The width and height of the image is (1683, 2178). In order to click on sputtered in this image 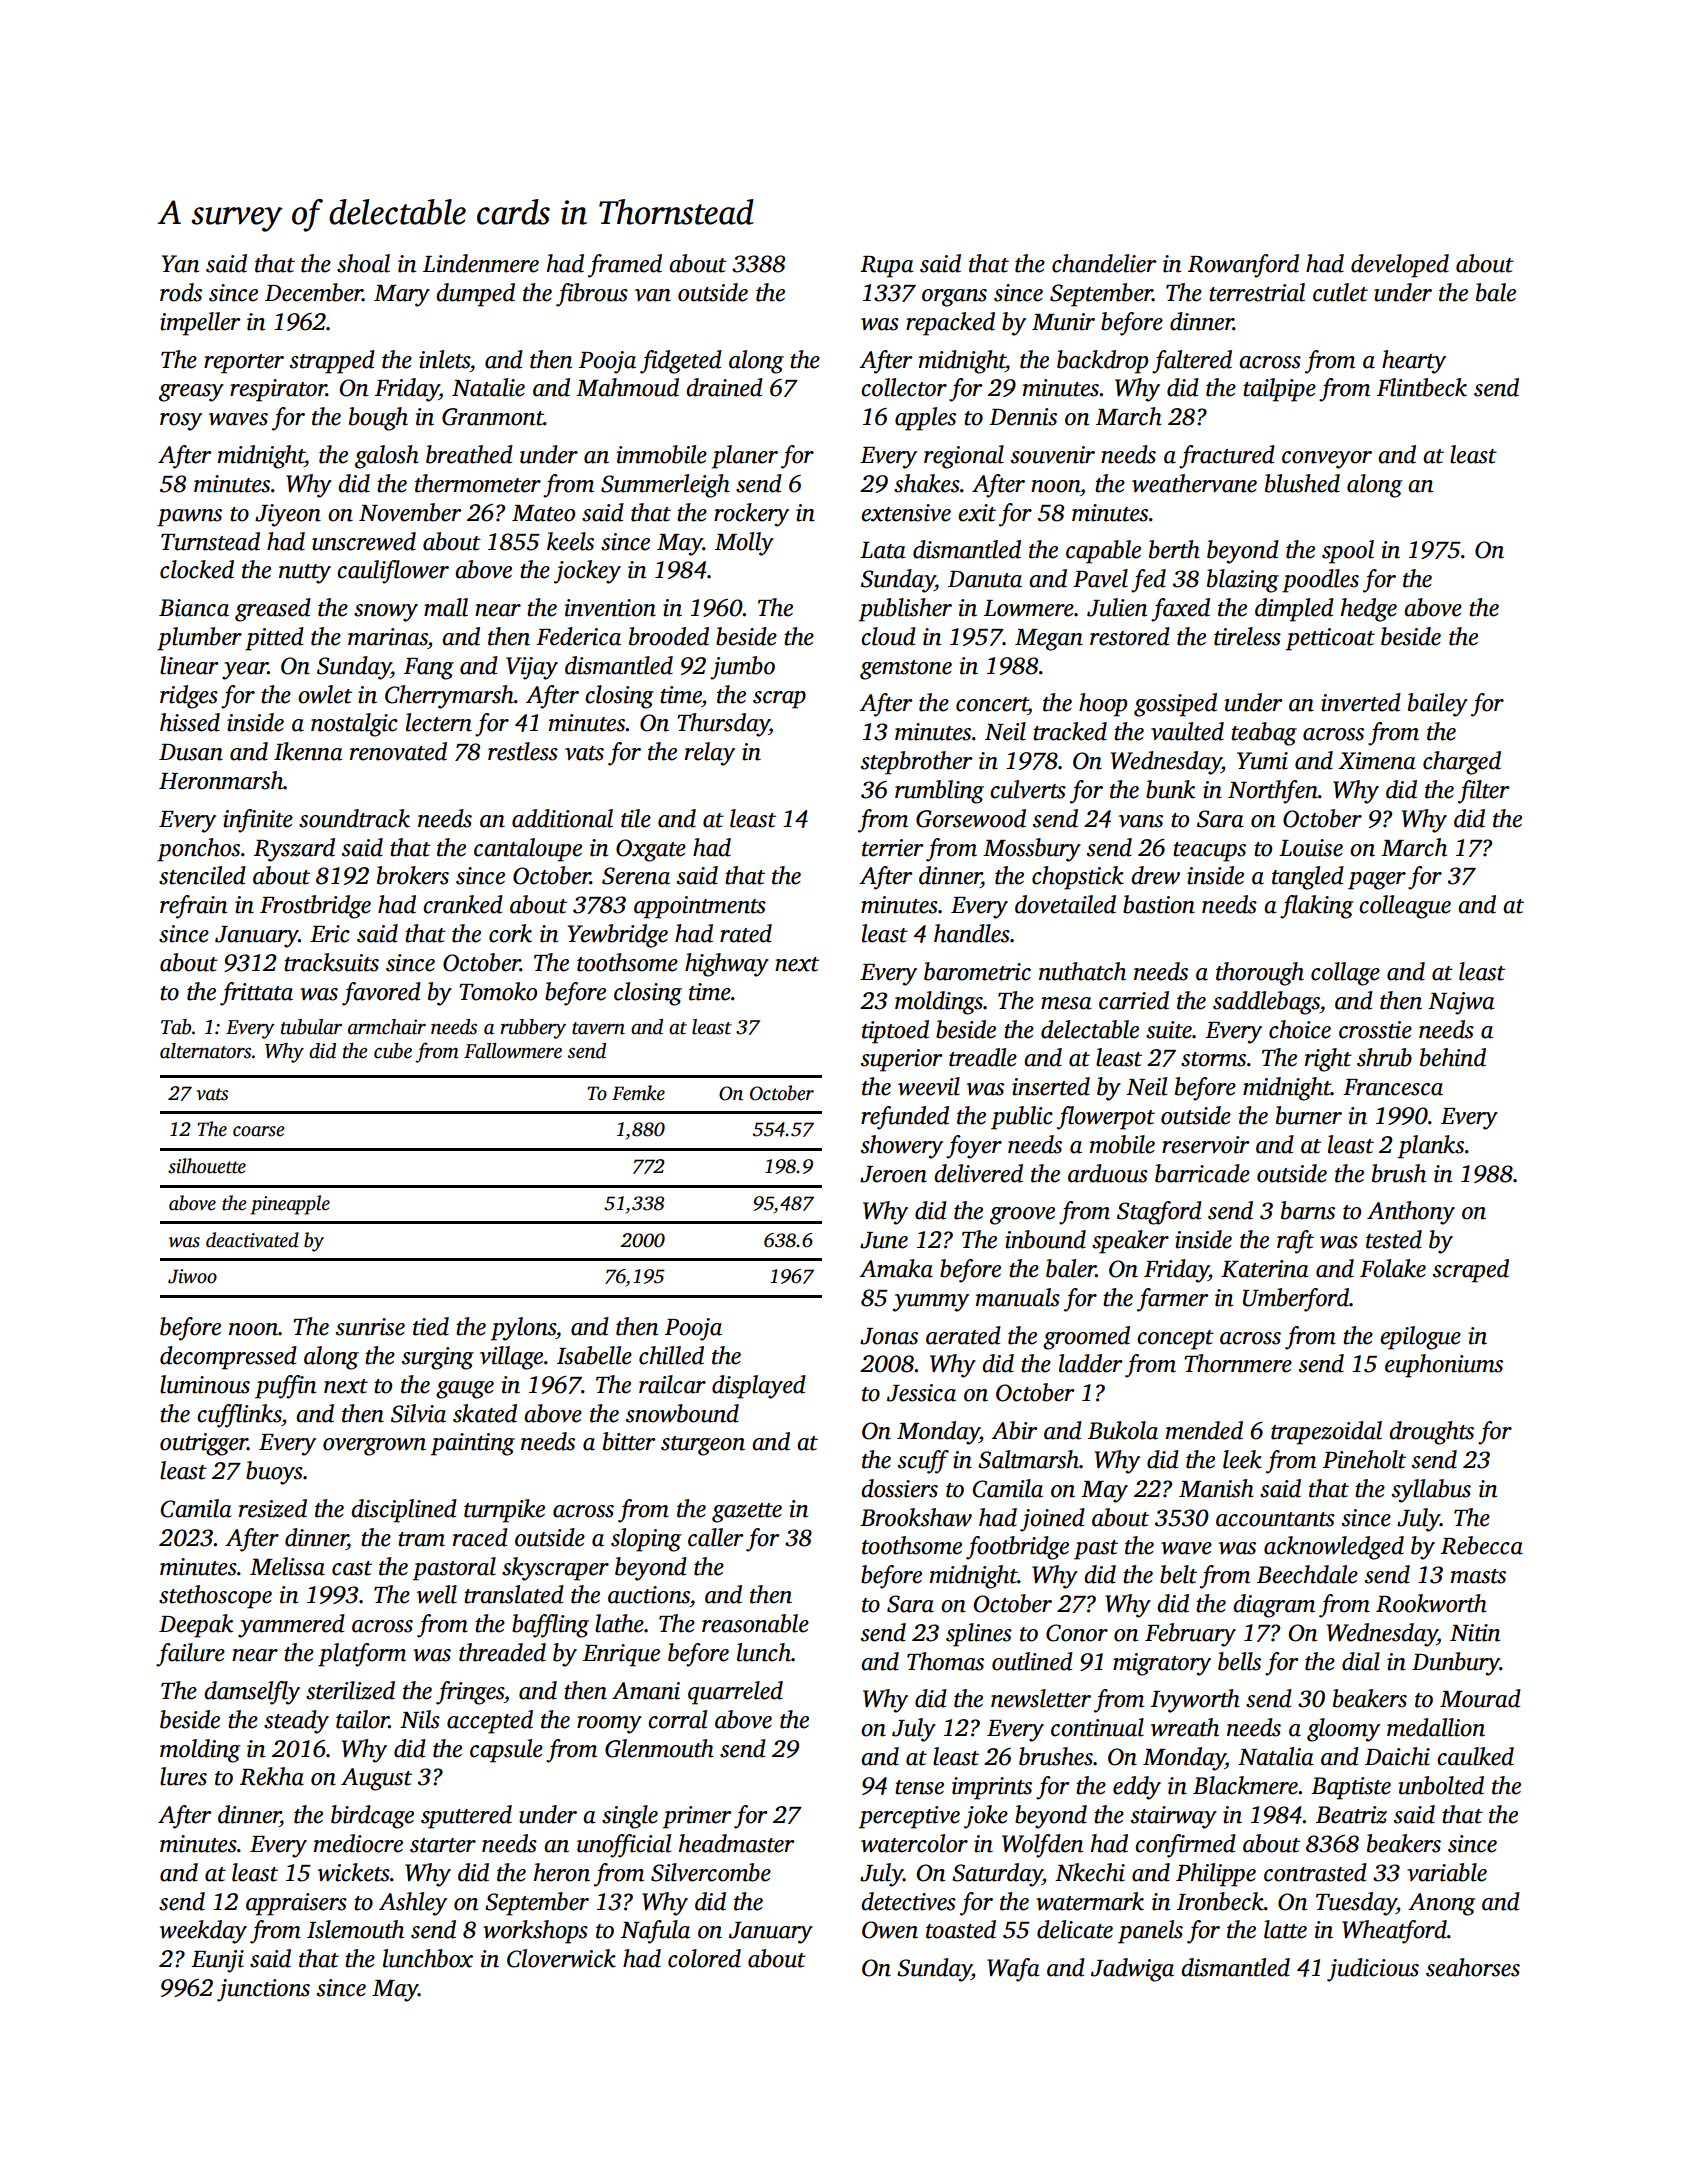, I will do `click(466, 1817)`.
